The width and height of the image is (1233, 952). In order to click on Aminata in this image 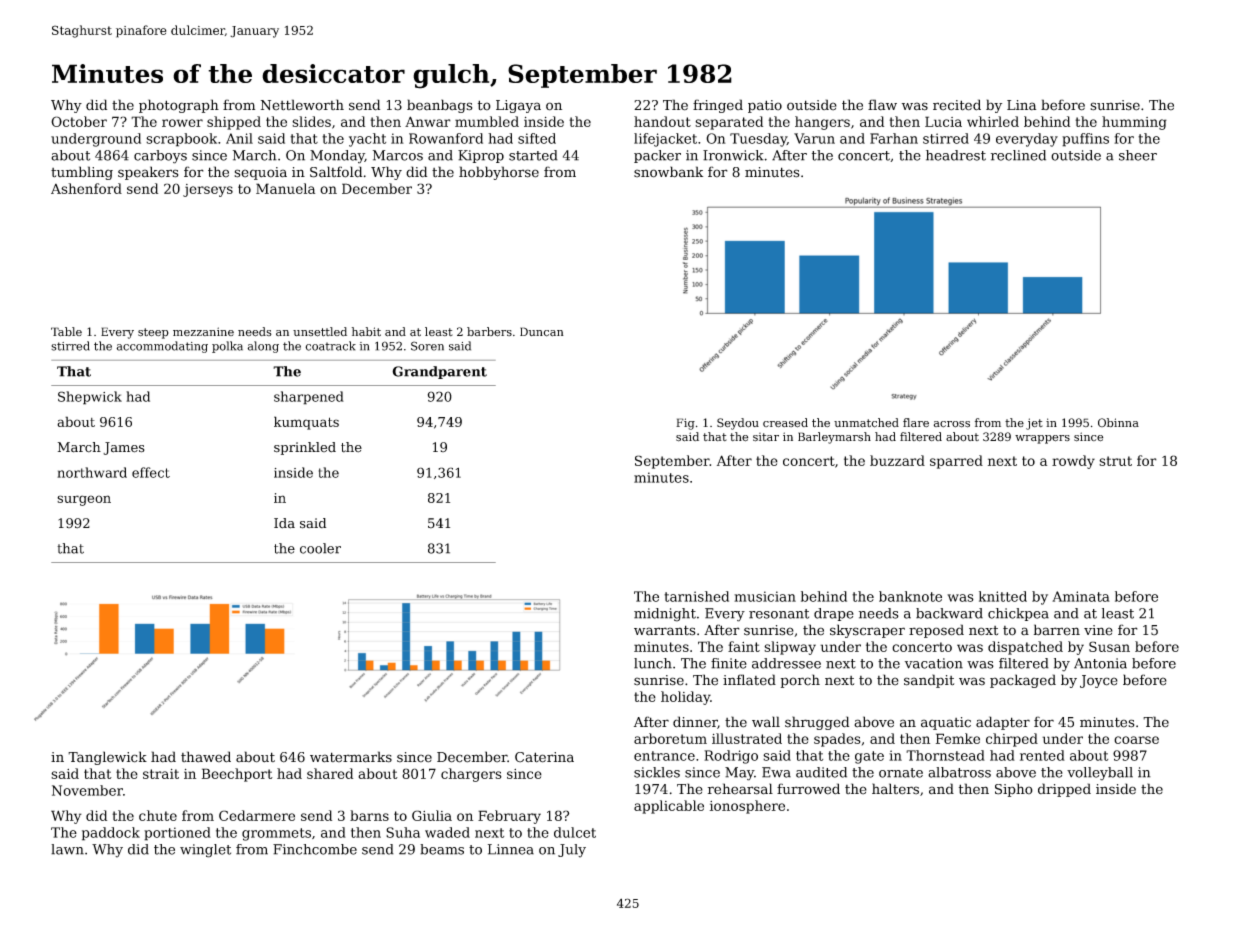, I will do `click(1081, 596)`.
